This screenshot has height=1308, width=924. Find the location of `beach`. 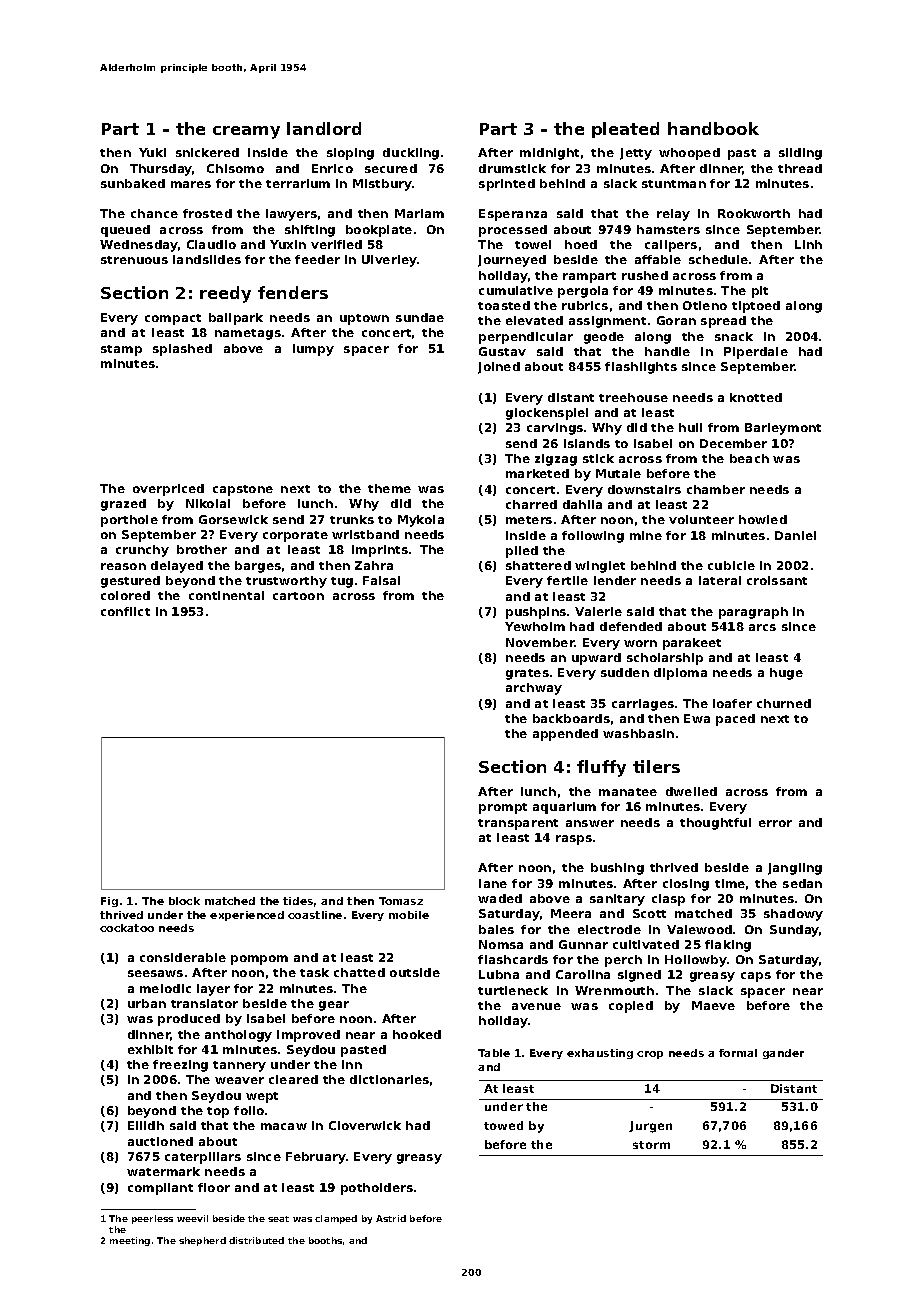

beach is located at coordinates (749, 458).
